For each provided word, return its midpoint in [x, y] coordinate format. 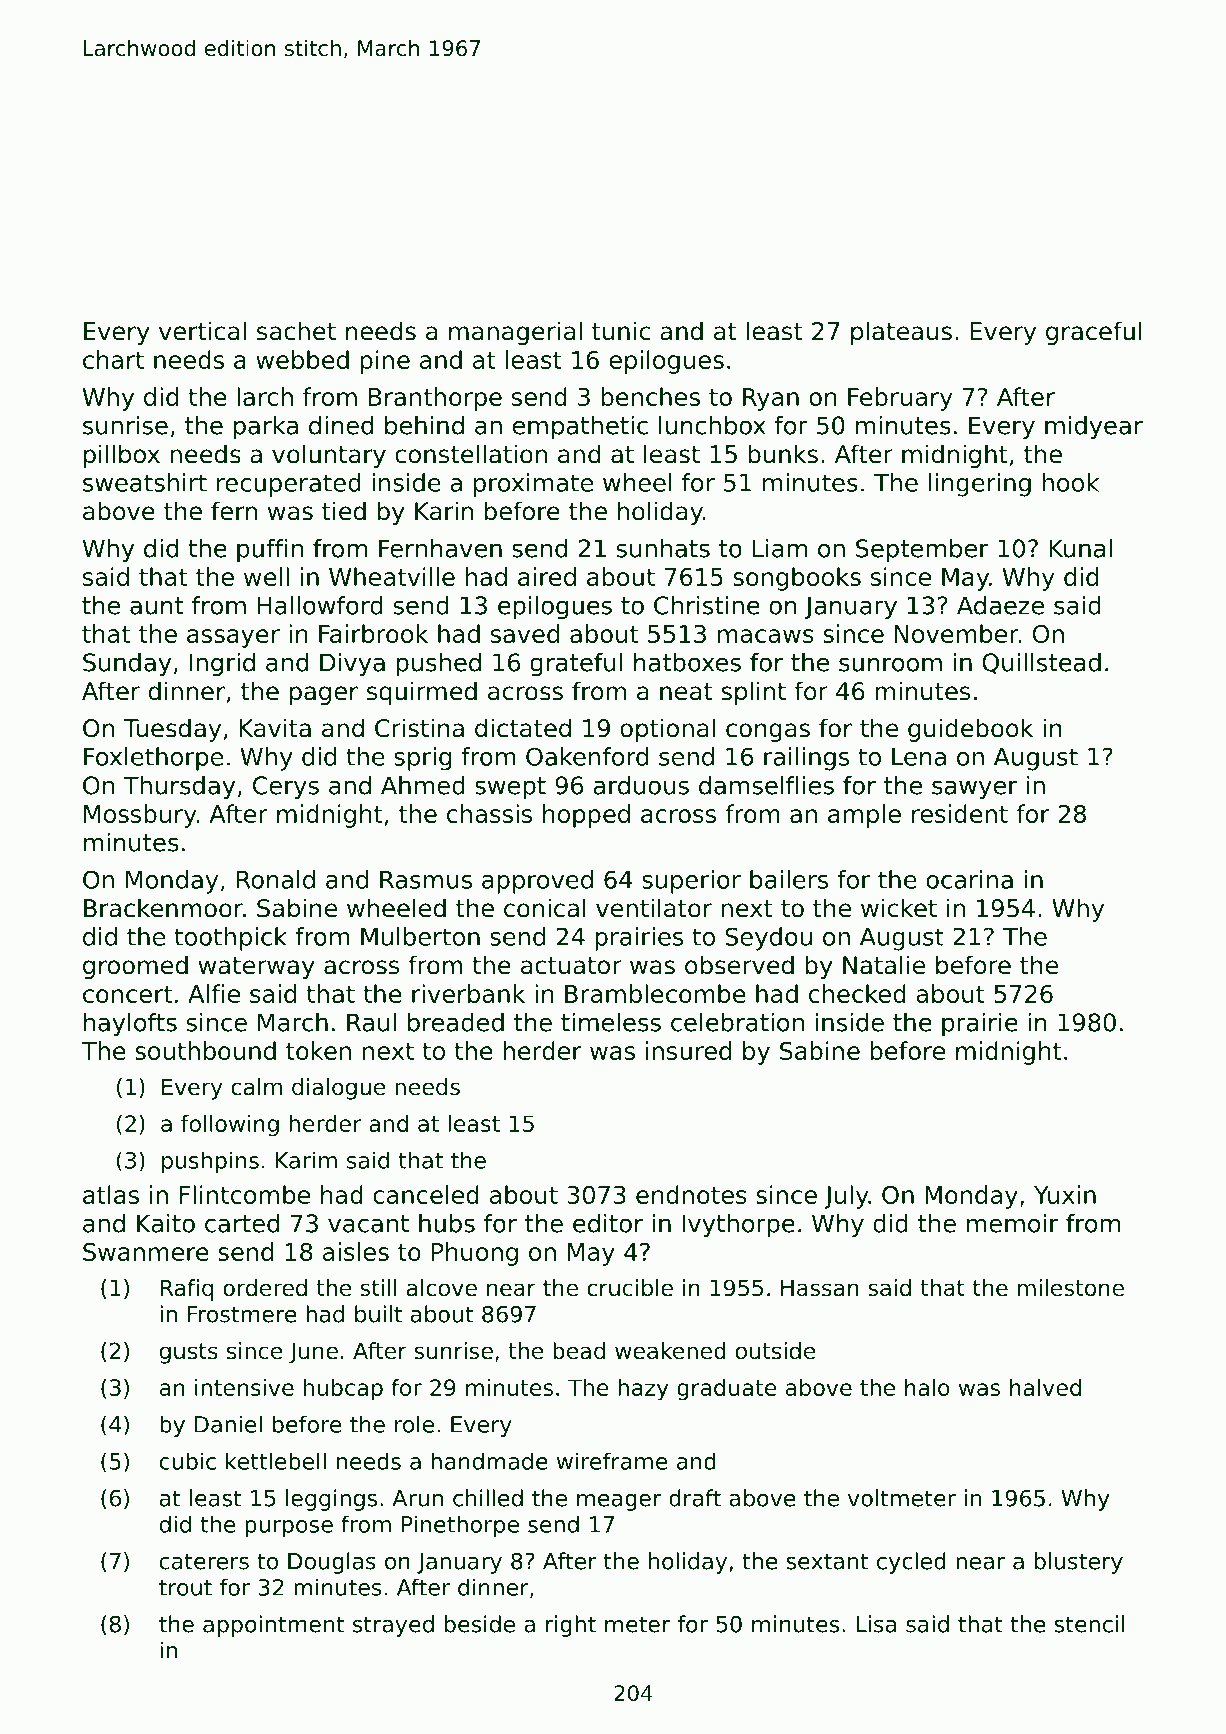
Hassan [820, 1288]
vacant [368, 1224]
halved [1045, 1387]
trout [185, 1588]
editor [608, 1223]
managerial [515, 333]
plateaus [901, 333]
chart [113, 359]
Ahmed [423, 785]
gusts [189, 1353]
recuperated [289, 485]
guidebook [970, 730]
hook [1070, 482]
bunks [783, 454]
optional [667, 730]
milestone [1071, 1288]
